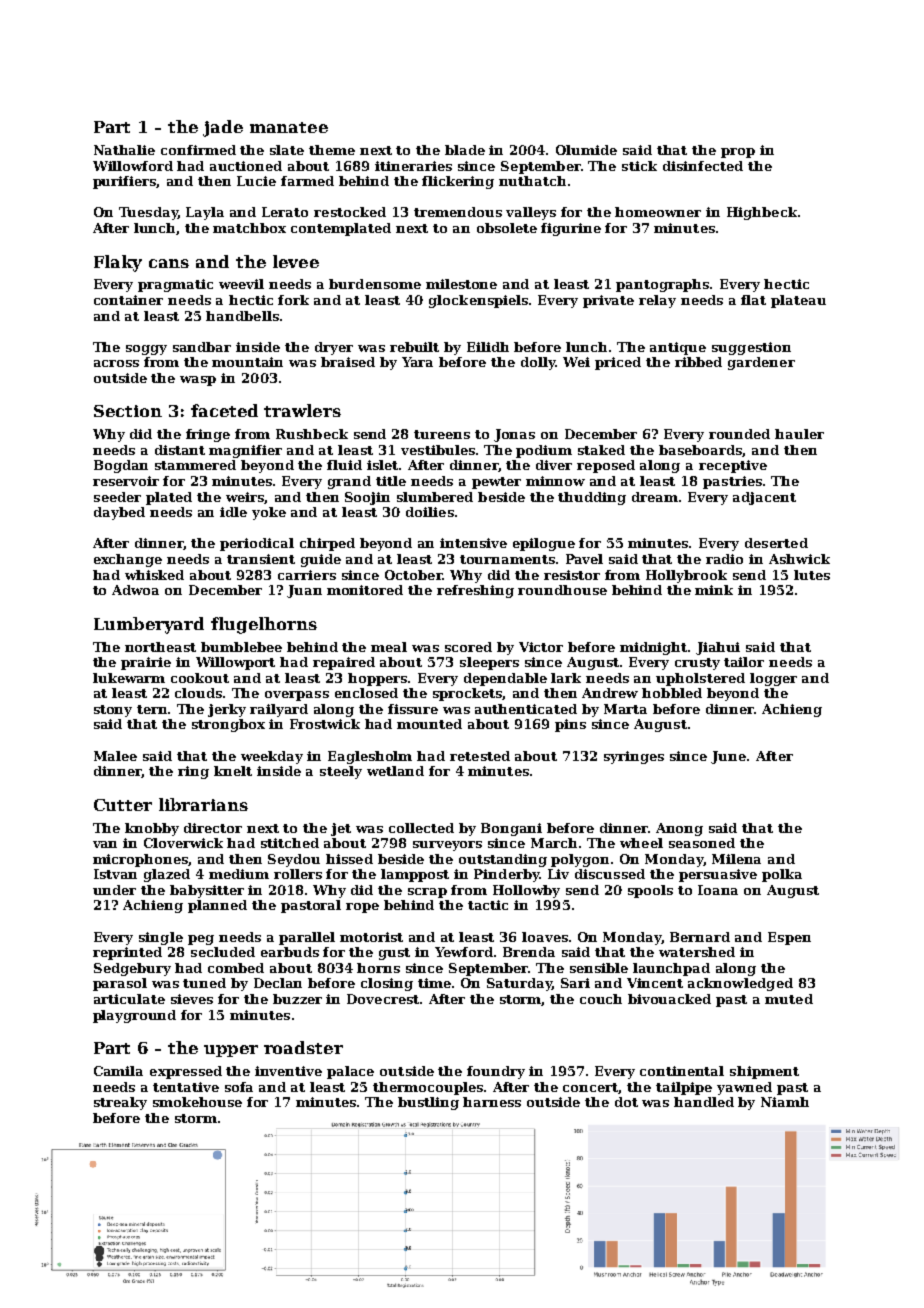 This screenshot has width=924, height=1308. Describe the element at coordinates (128, 300) in the screenshot. I see `container` at that location.
